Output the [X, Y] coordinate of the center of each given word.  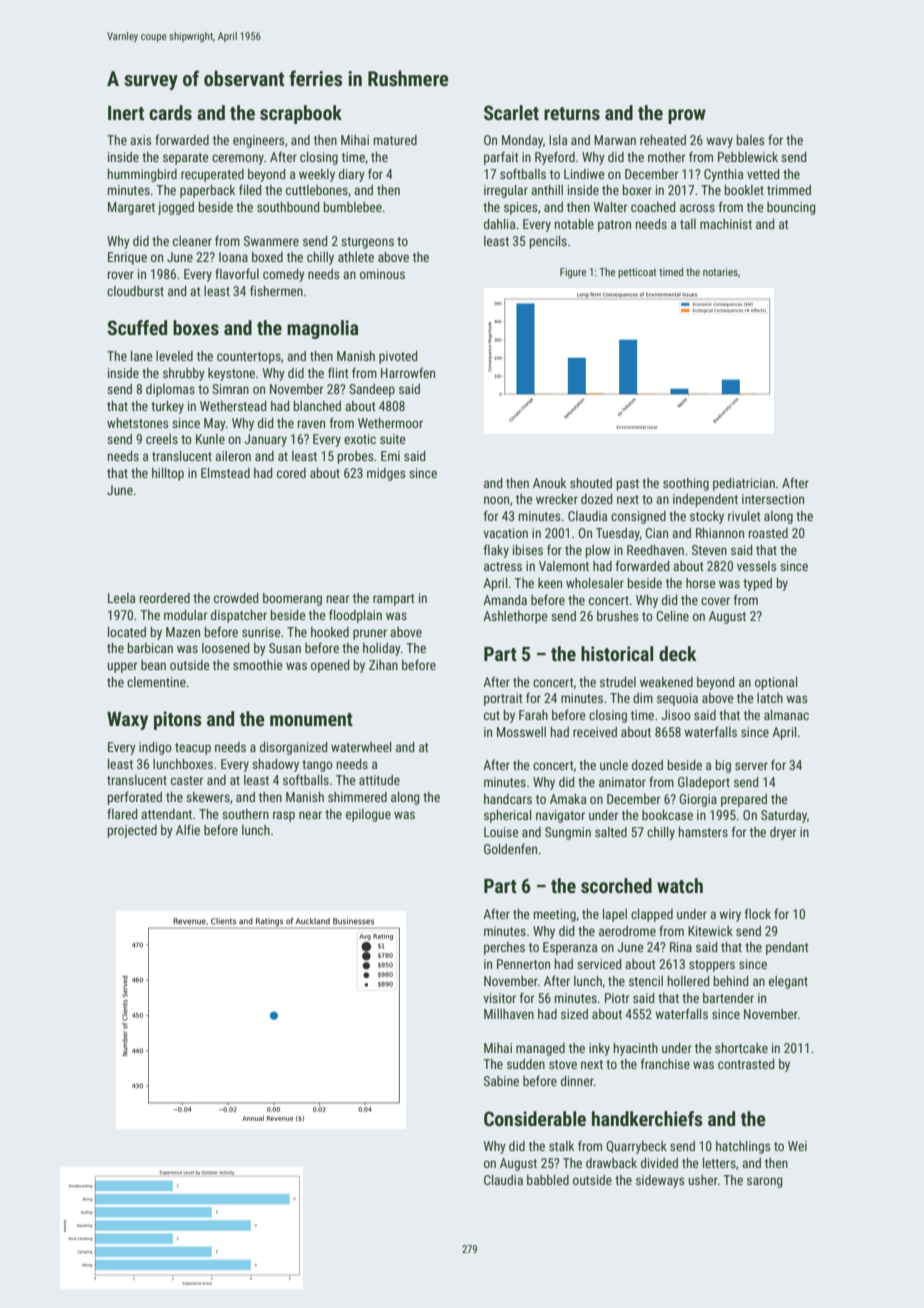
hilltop [168, 474]
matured [395, 140]
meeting [555, 915]
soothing [686, 484]
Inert [126, 113]
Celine [672, 616]
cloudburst [135, 291]
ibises [528, 550]
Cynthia [723, 175]
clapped [652, 915]
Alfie [188, 829]
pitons [178, 720]
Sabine [501, 1081]
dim [643, 698]
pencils [548, 242]
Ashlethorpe [515, 617]
